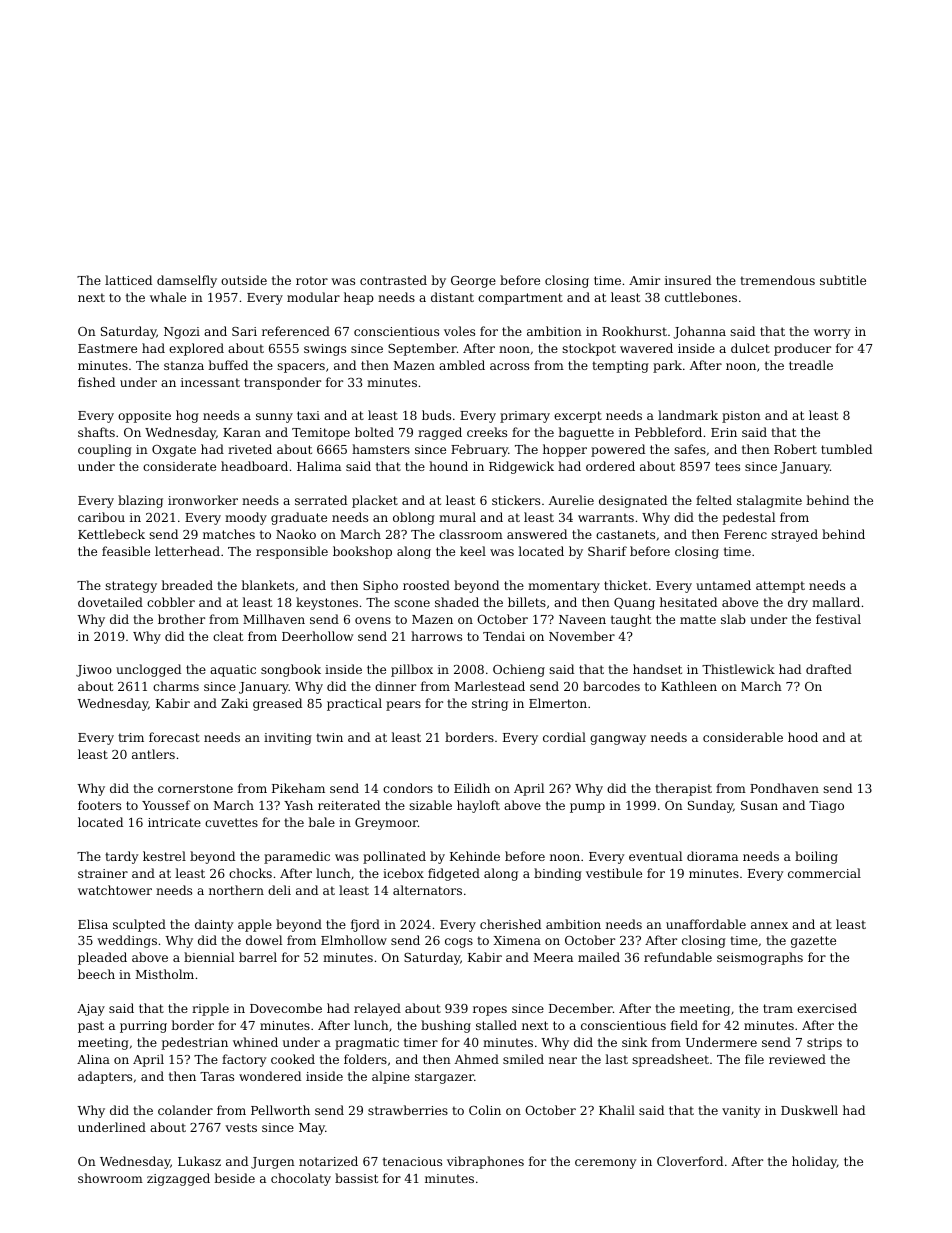 The width and height of the image is (952, 1233). Describe the element at coordinates (829, 669) in the image. I see `drafted` at that location.
